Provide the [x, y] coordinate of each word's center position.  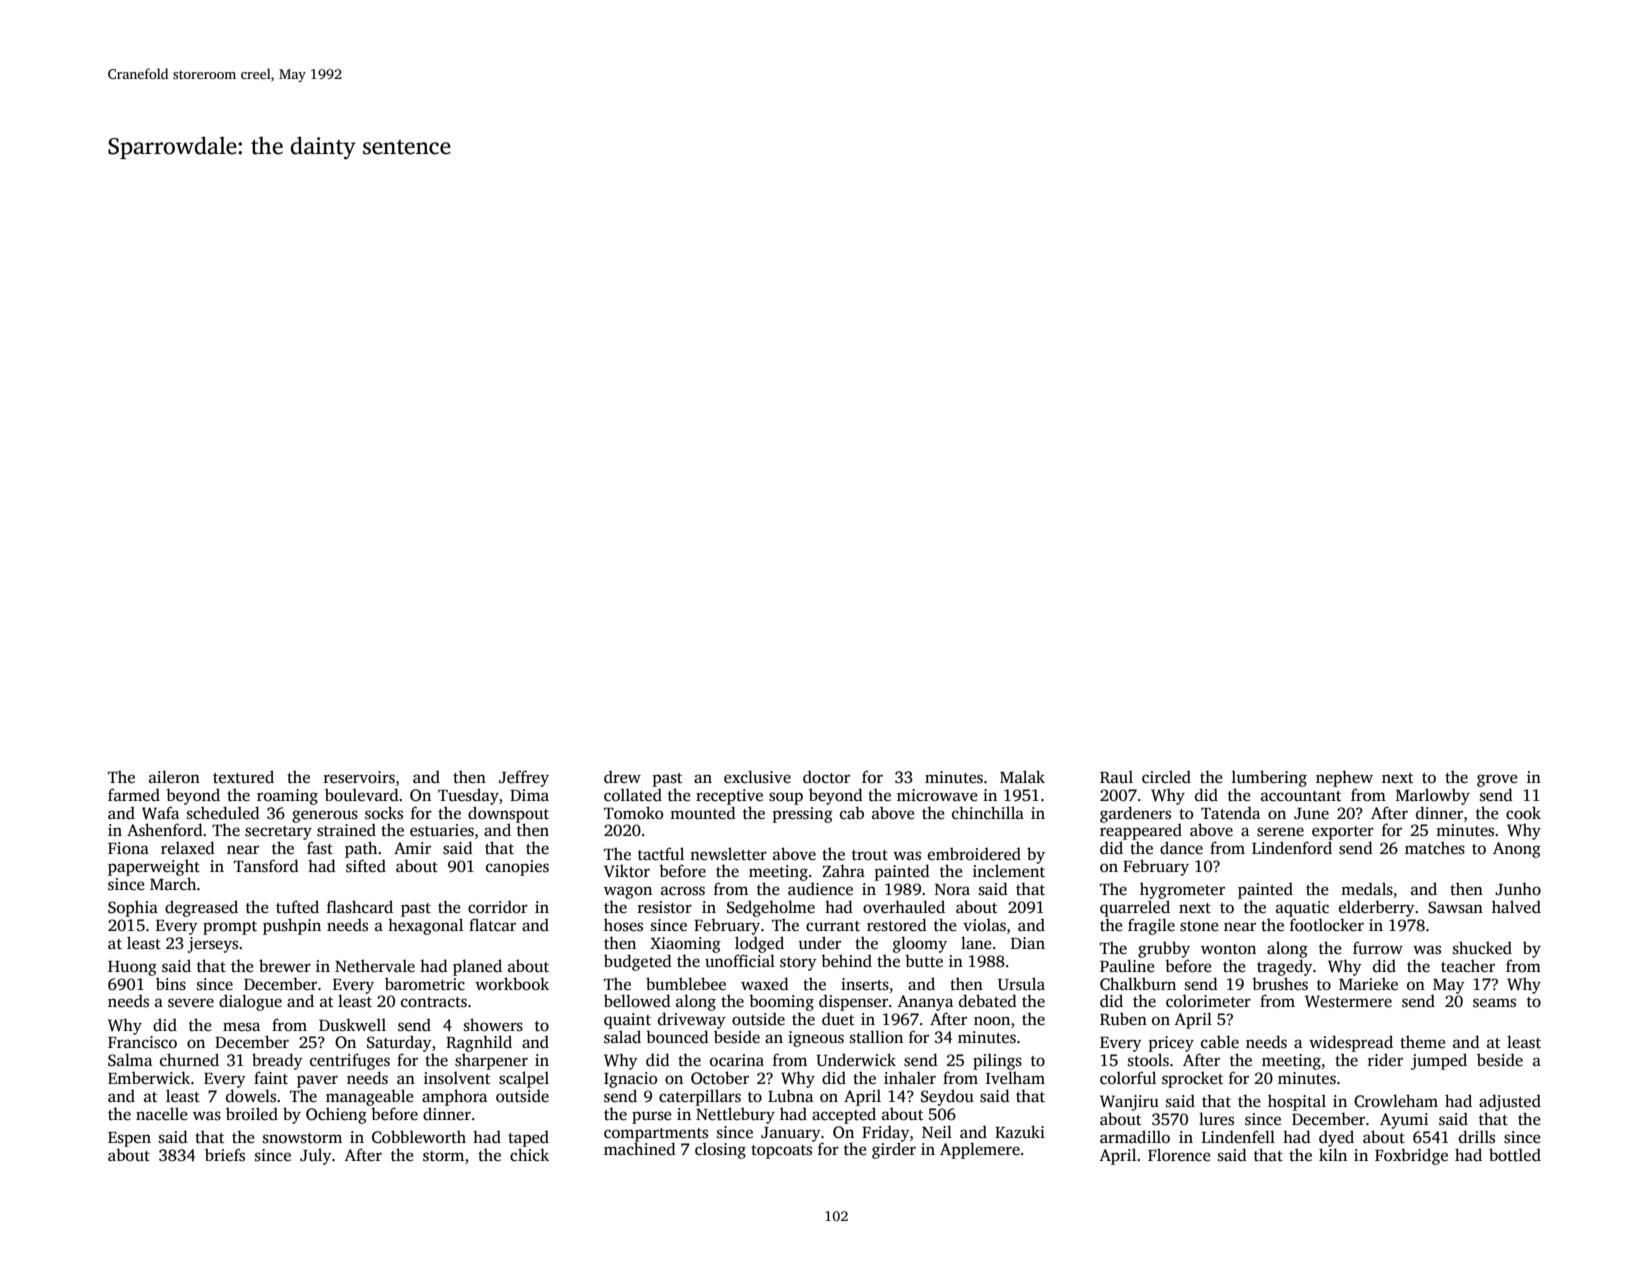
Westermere [1348, 1001]
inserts [865, 984]
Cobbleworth [419, 1137]
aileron [174, 776]
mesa [241, 1027]
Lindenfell [1238, 1137]
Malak [1022, 776]
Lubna [790, 1095]
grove [1497, 780]
